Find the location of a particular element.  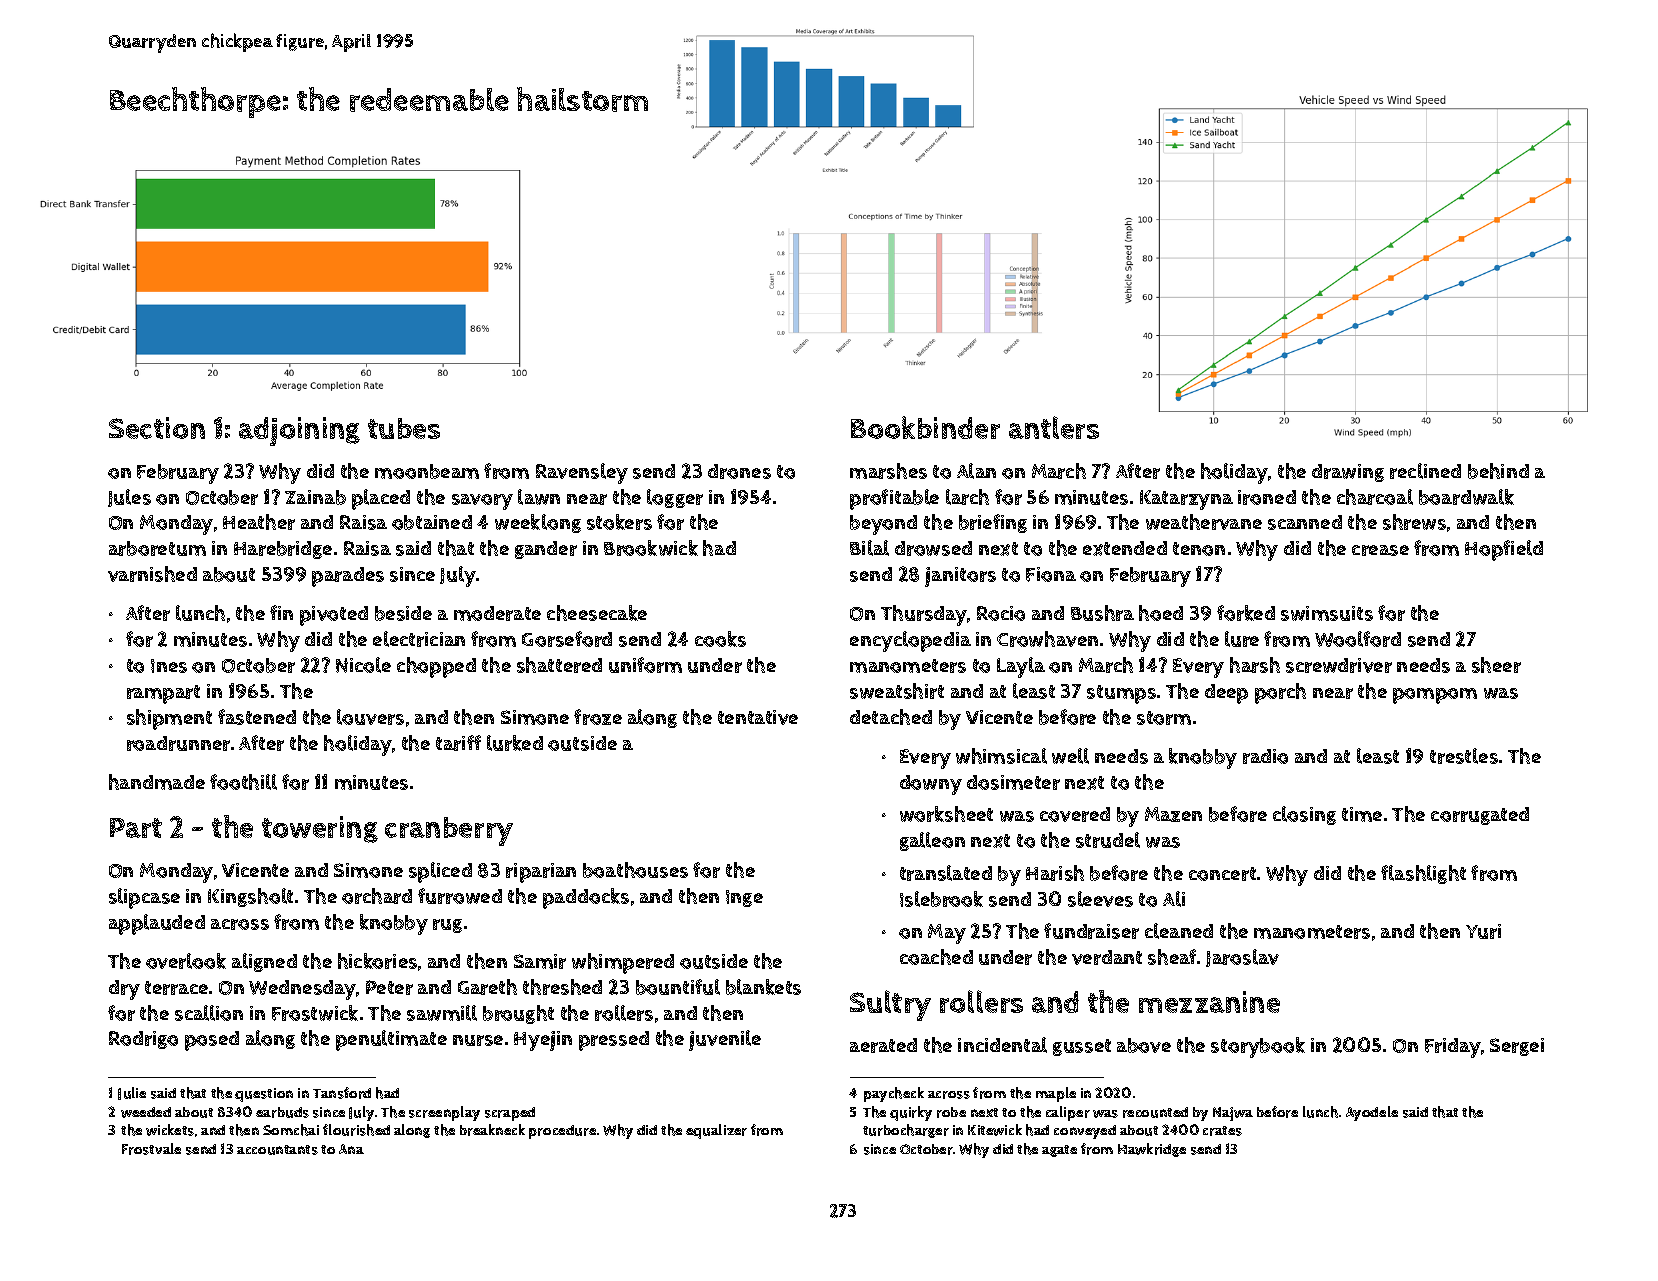

downy is located at coordinates (931, 785).
